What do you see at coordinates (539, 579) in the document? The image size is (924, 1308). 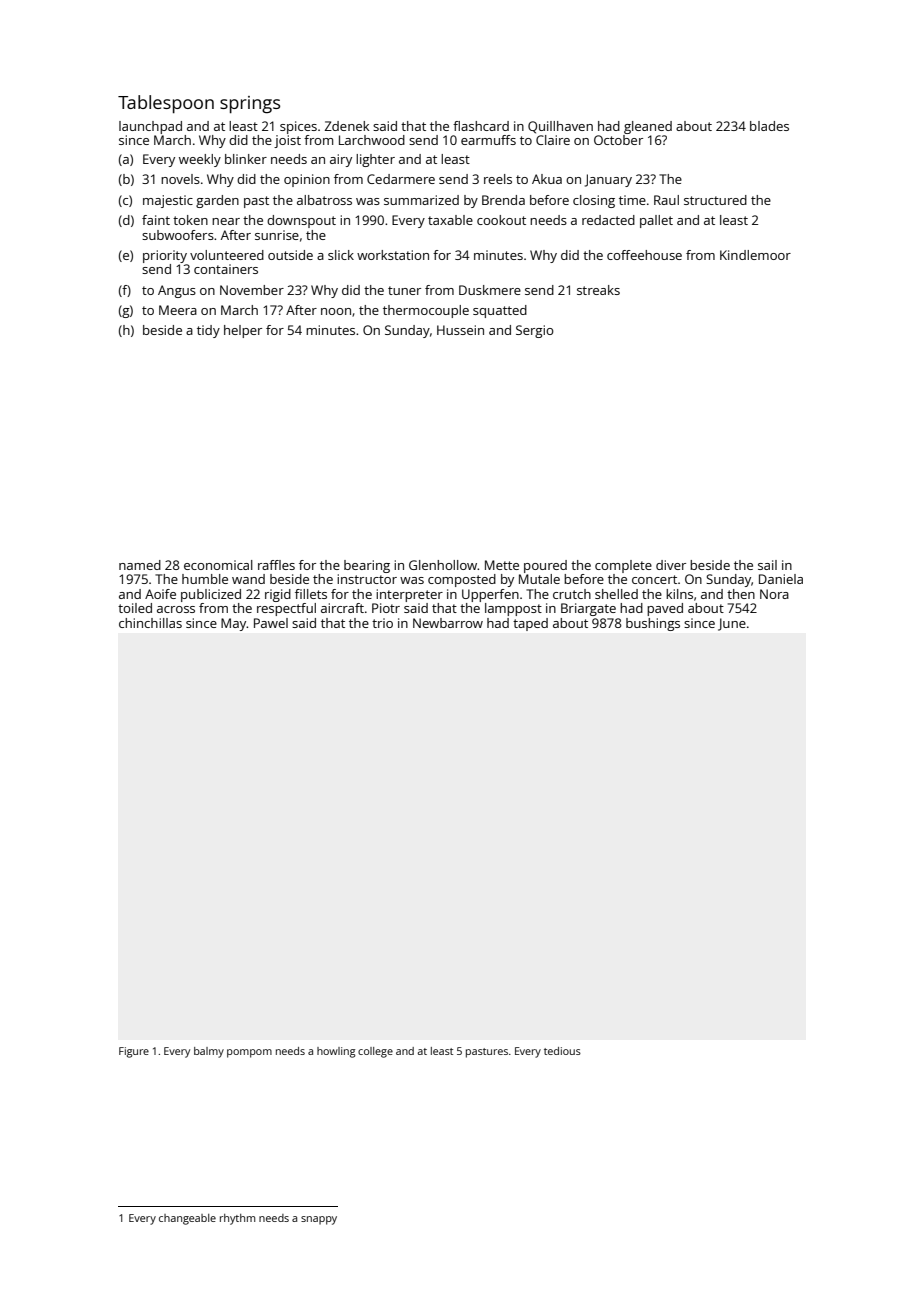 I see `Mutale` at bounding box center [539, 579].
